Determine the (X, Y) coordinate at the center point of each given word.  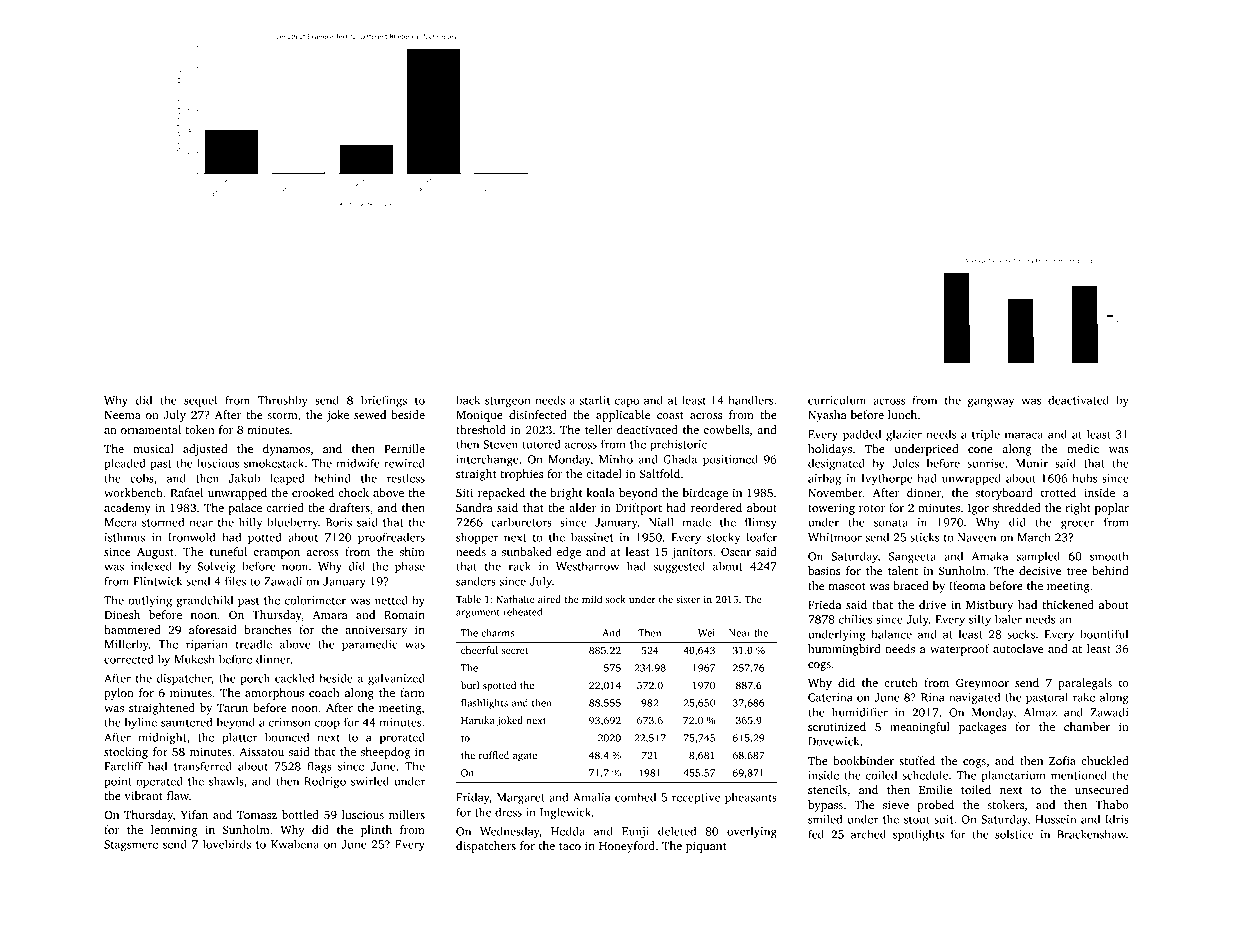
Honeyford (627, 847)
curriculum (837, 400)
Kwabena (295, 844)
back (468, 400)
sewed (370, 414)
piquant (706, 847)
